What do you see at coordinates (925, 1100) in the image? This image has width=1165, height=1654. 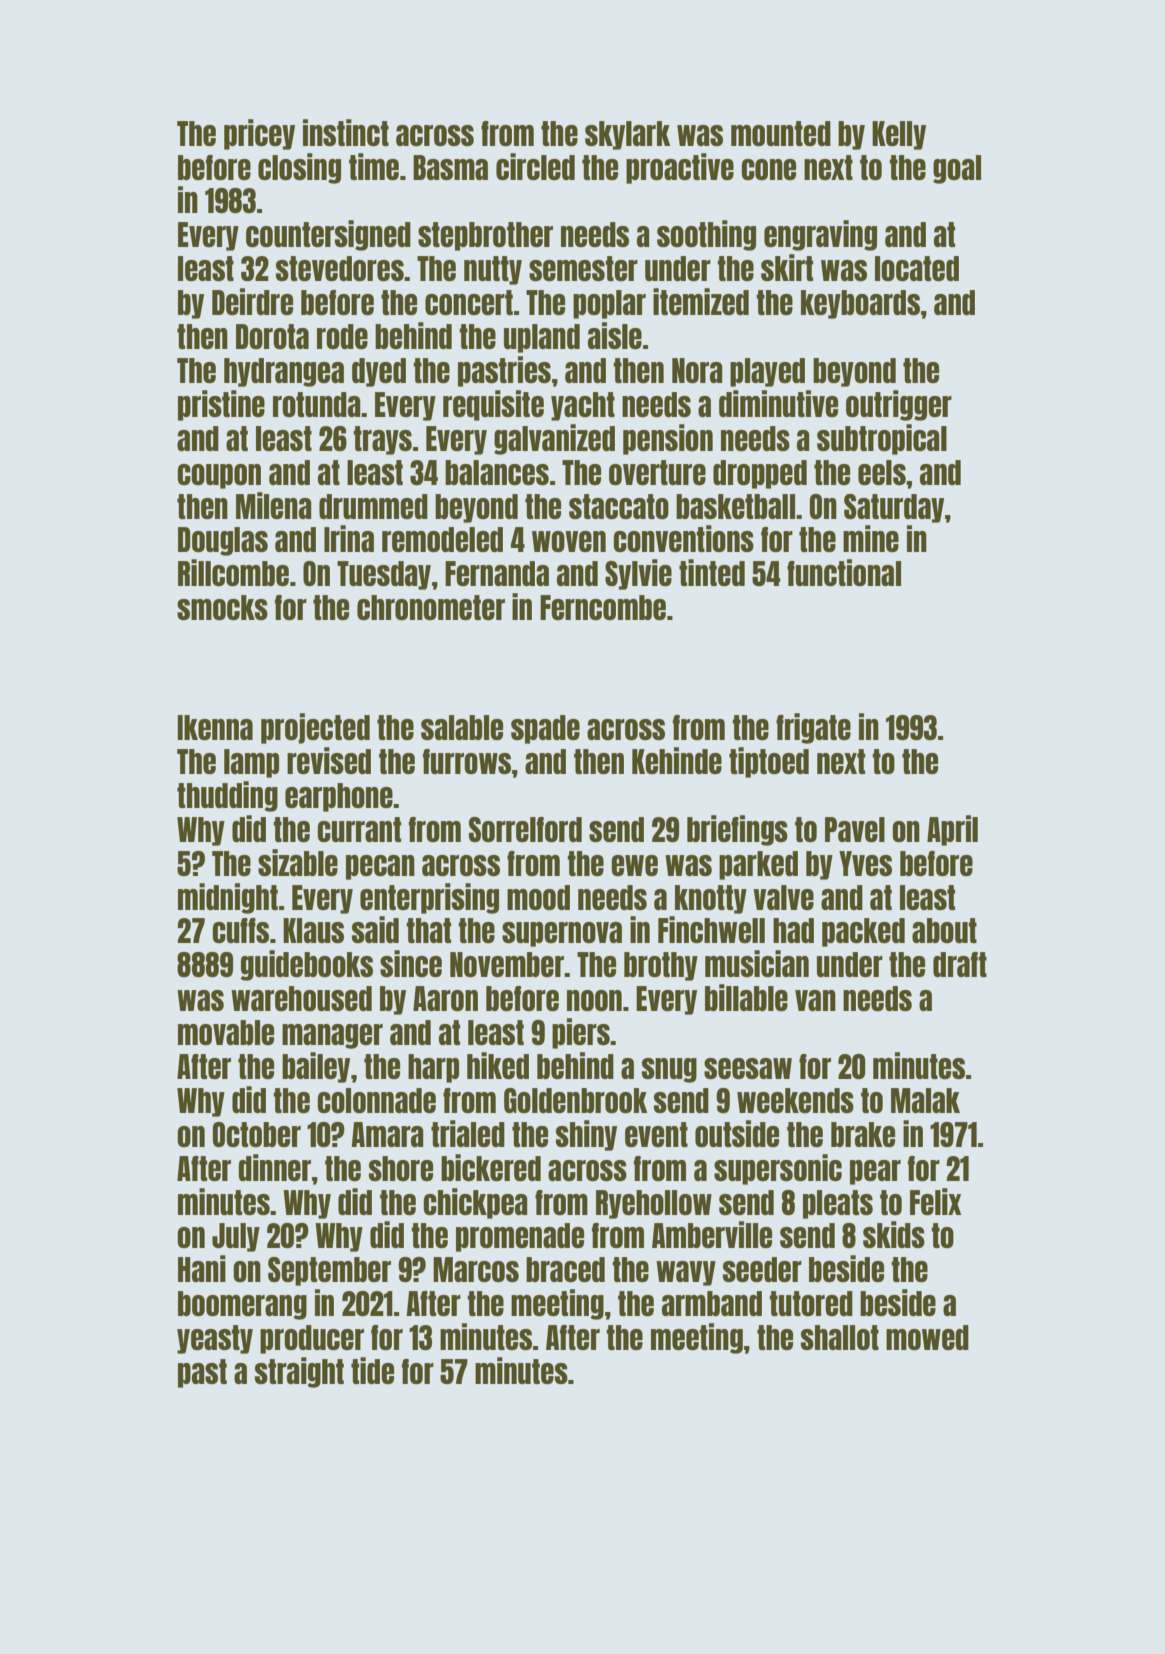 I see `Malak` at bounding box center [925, 1100].
